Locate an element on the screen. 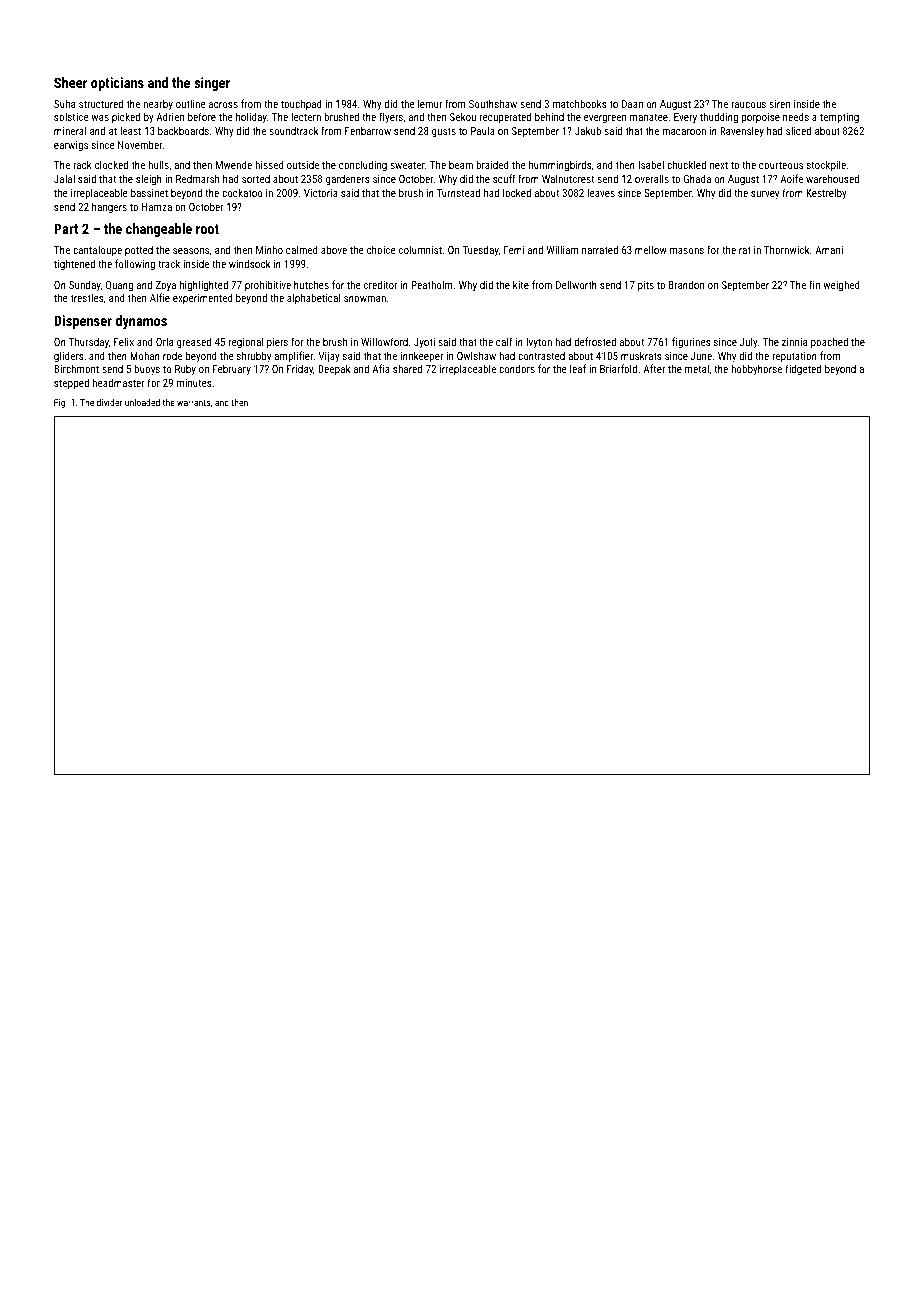  matchbooks is located at coordinates (580, 103).
